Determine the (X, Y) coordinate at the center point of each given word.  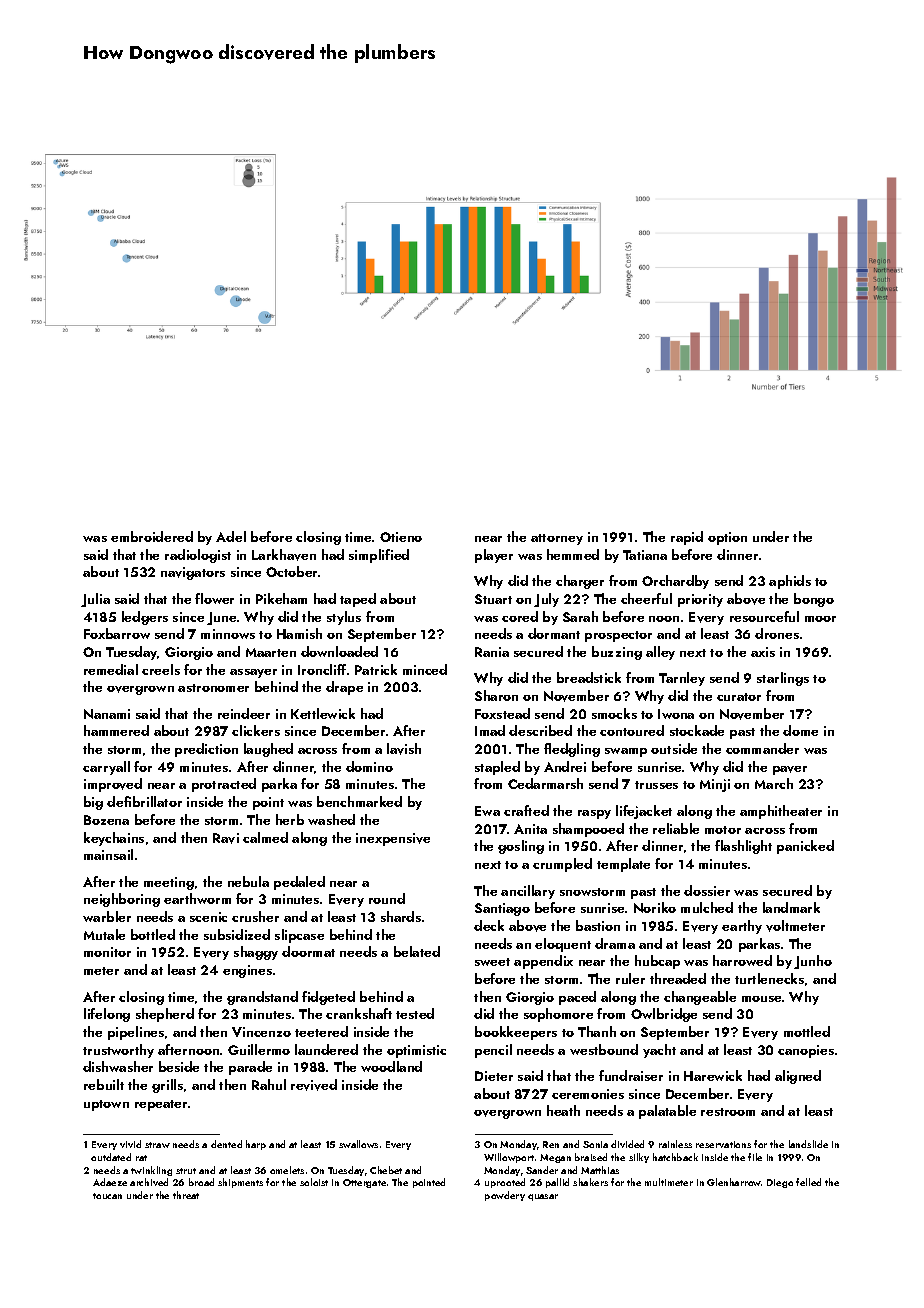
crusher (255, 916)
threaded (678, 978)
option (727, 538)
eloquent (563, 945)
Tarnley (682, 679)
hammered (116, 730)
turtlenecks (769, 978)
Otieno (401, 537)
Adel (231, 536)
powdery (505, 1196)
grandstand (262, 998)
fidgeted (328, 998)
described (540, 730)
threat (186, 1195)
